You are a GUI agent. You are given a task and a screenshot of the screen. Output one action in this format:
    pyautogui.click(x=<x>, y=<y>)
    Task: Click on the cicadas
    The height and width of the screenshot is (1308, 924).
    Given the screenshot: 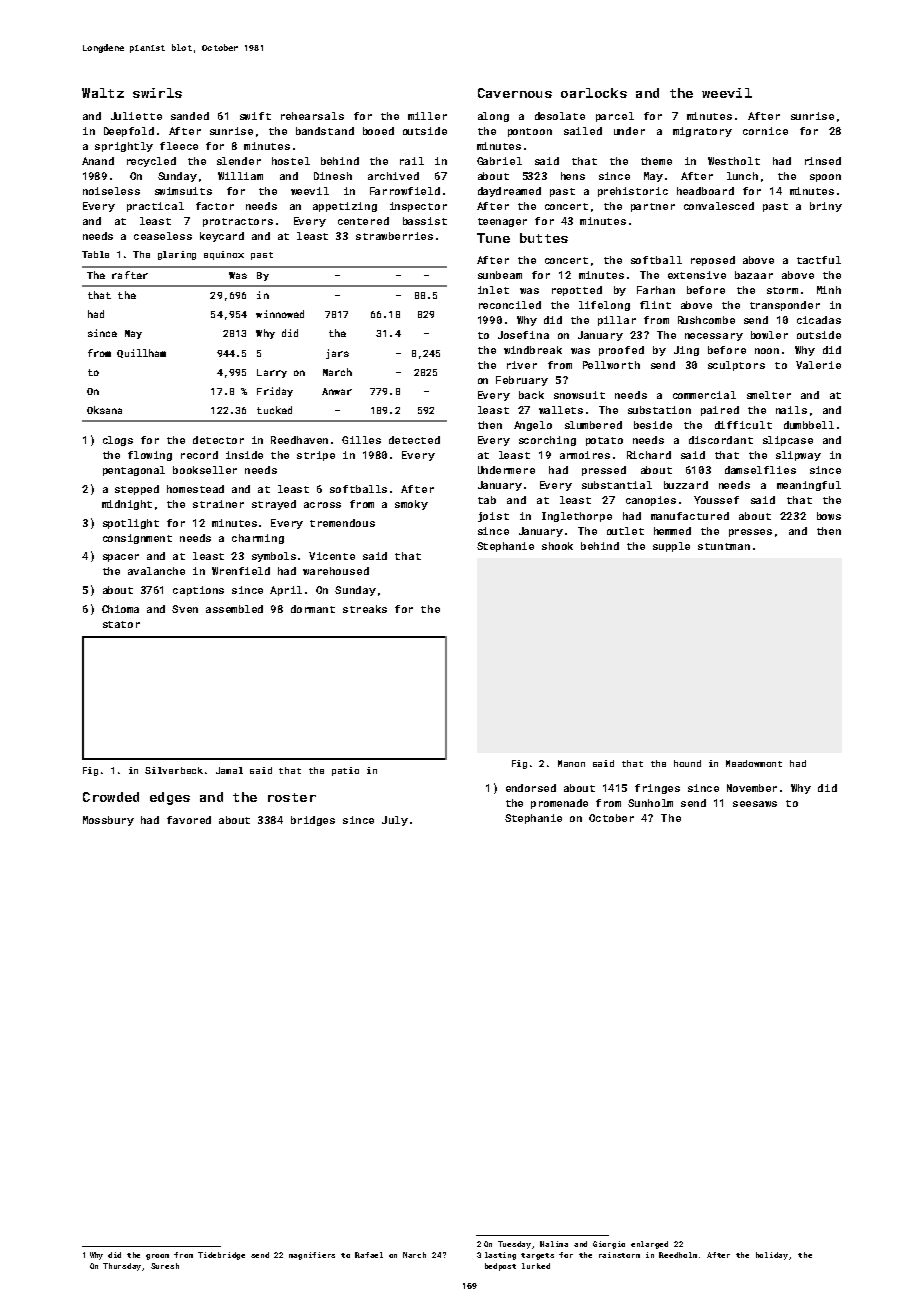 What is the action you would take?
    pyautogui.click(x=819, y=320)
